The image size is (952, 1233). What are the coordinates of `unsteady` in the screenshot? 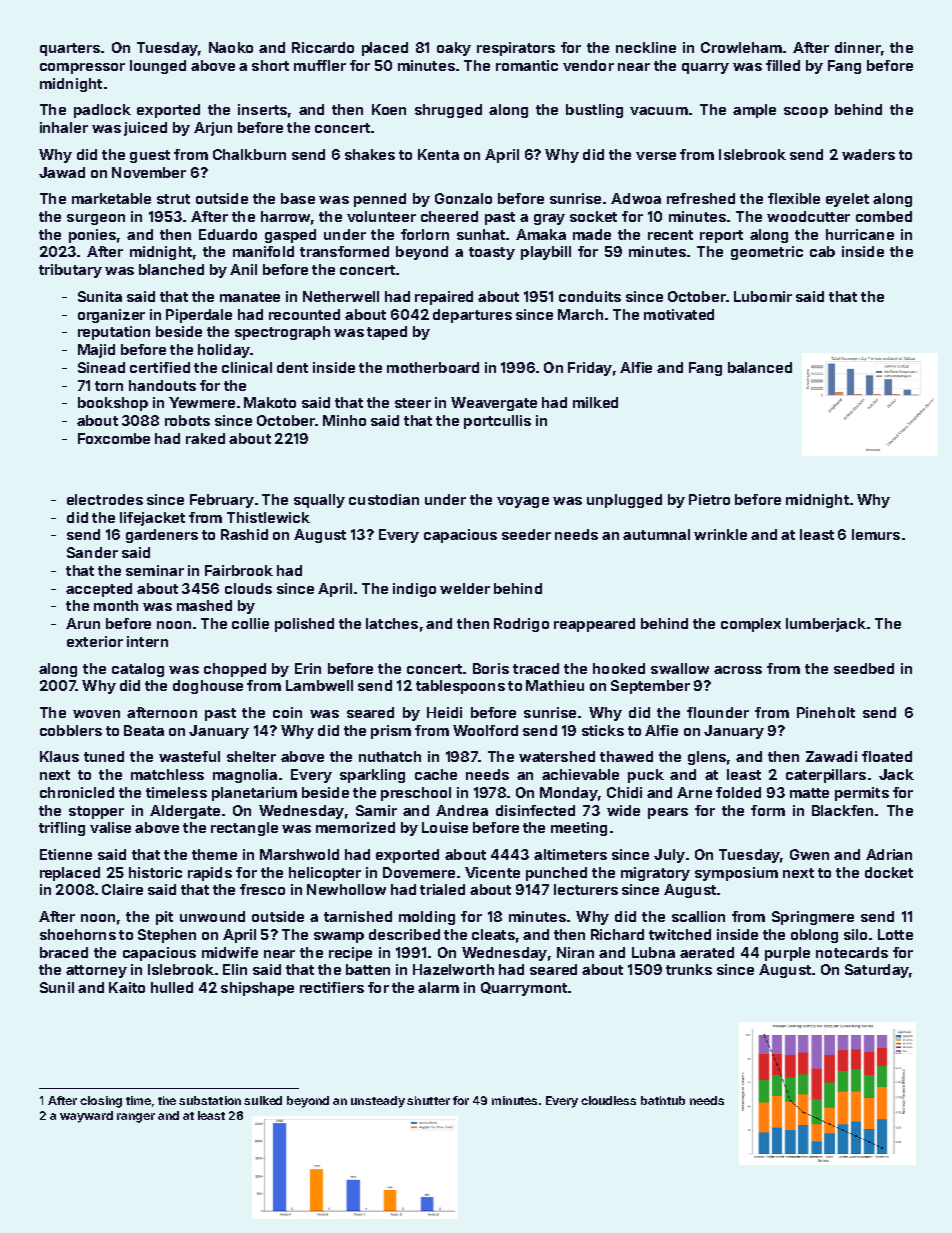 It's located at (378, 1102).
